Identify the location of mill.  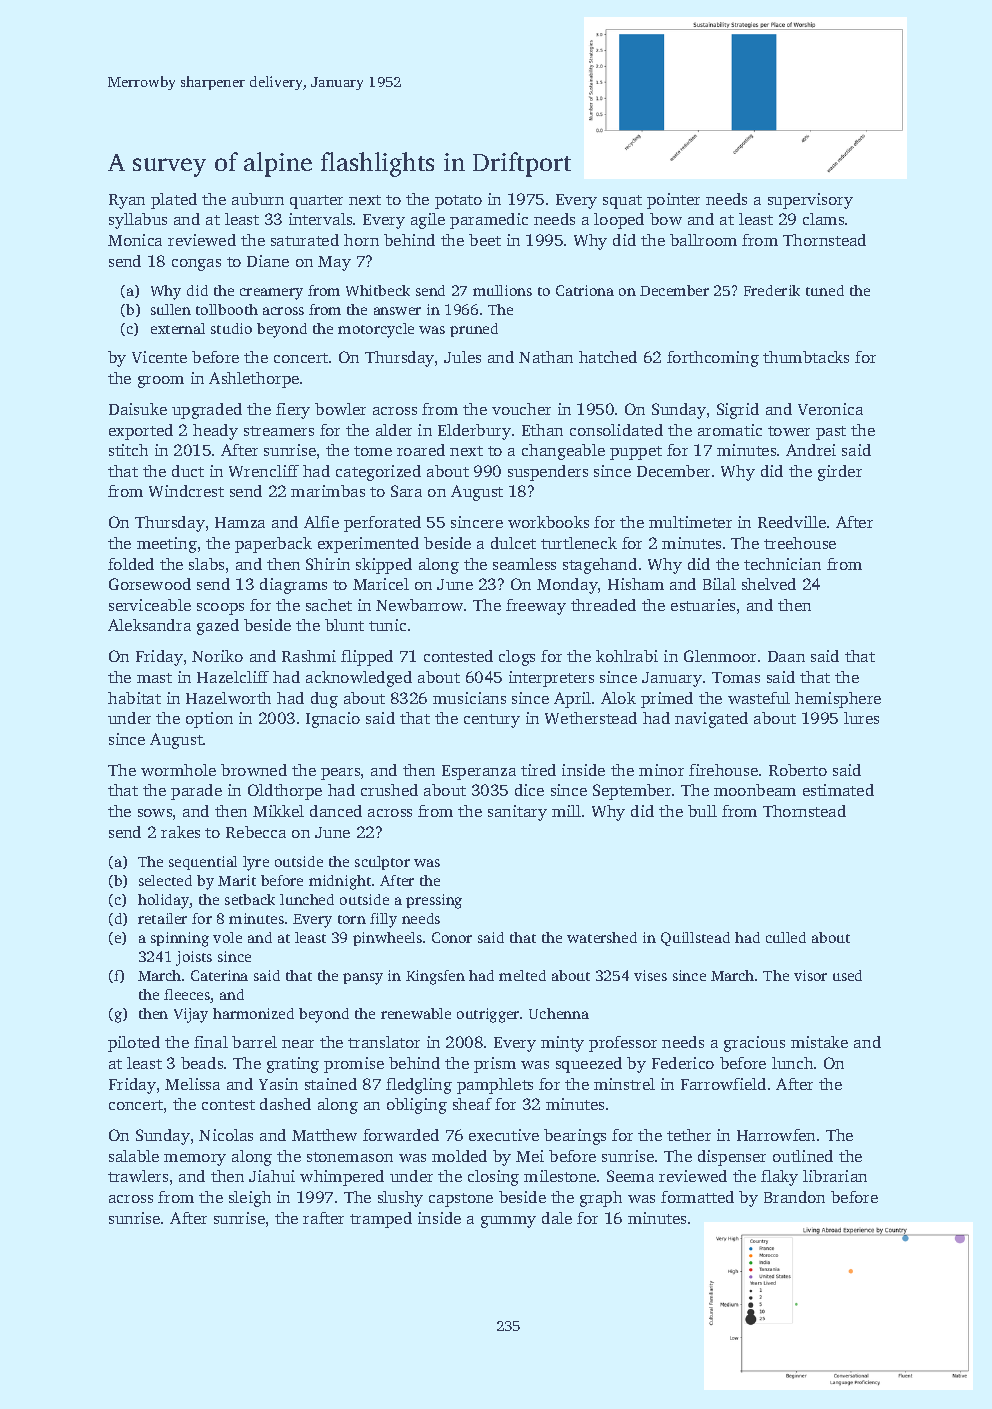
(566, 811).
